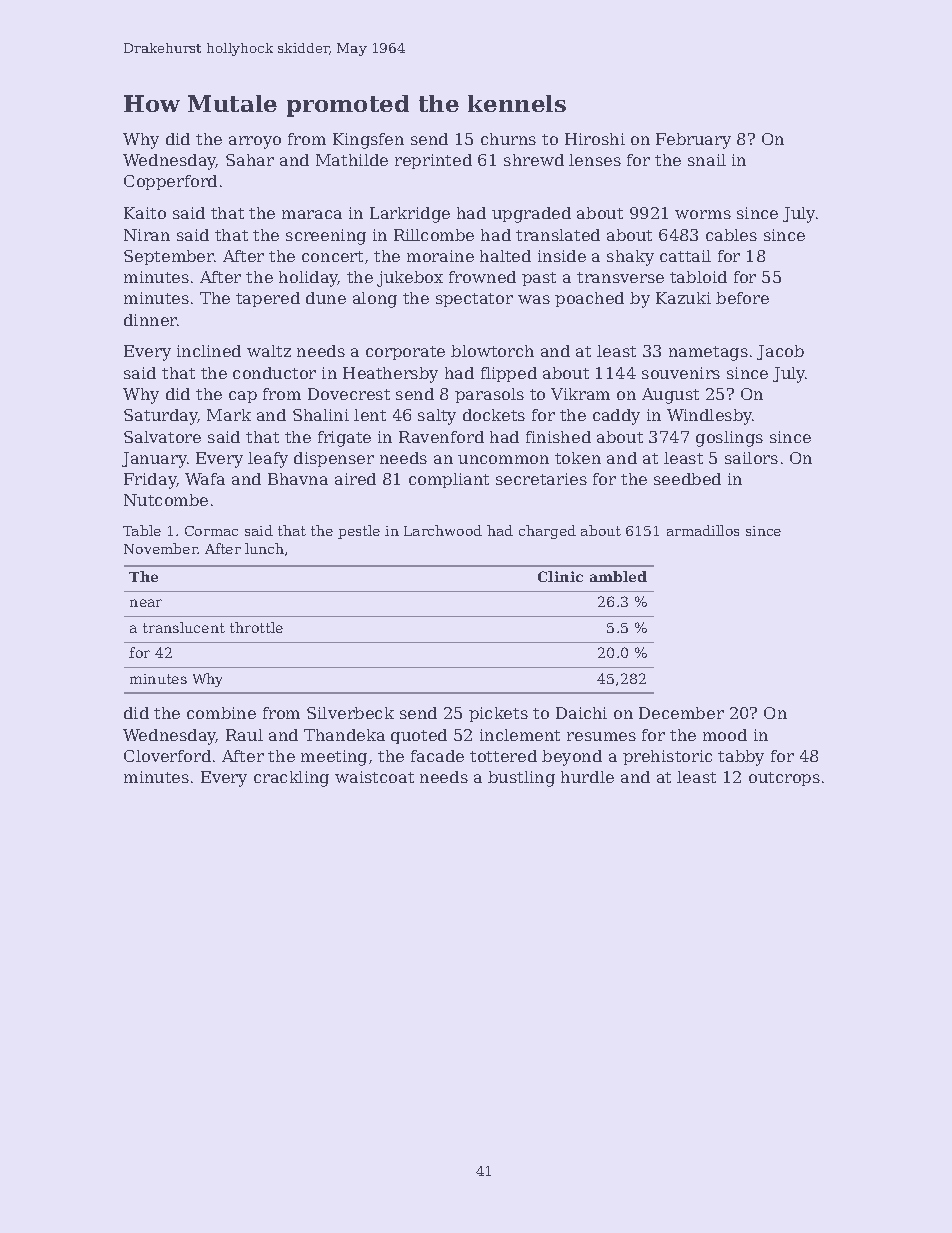 This screenshot has width=952, height=1233. Describe the element at coordinates (167, 756) in the screenshot. I see `Cloverford` at that location.
